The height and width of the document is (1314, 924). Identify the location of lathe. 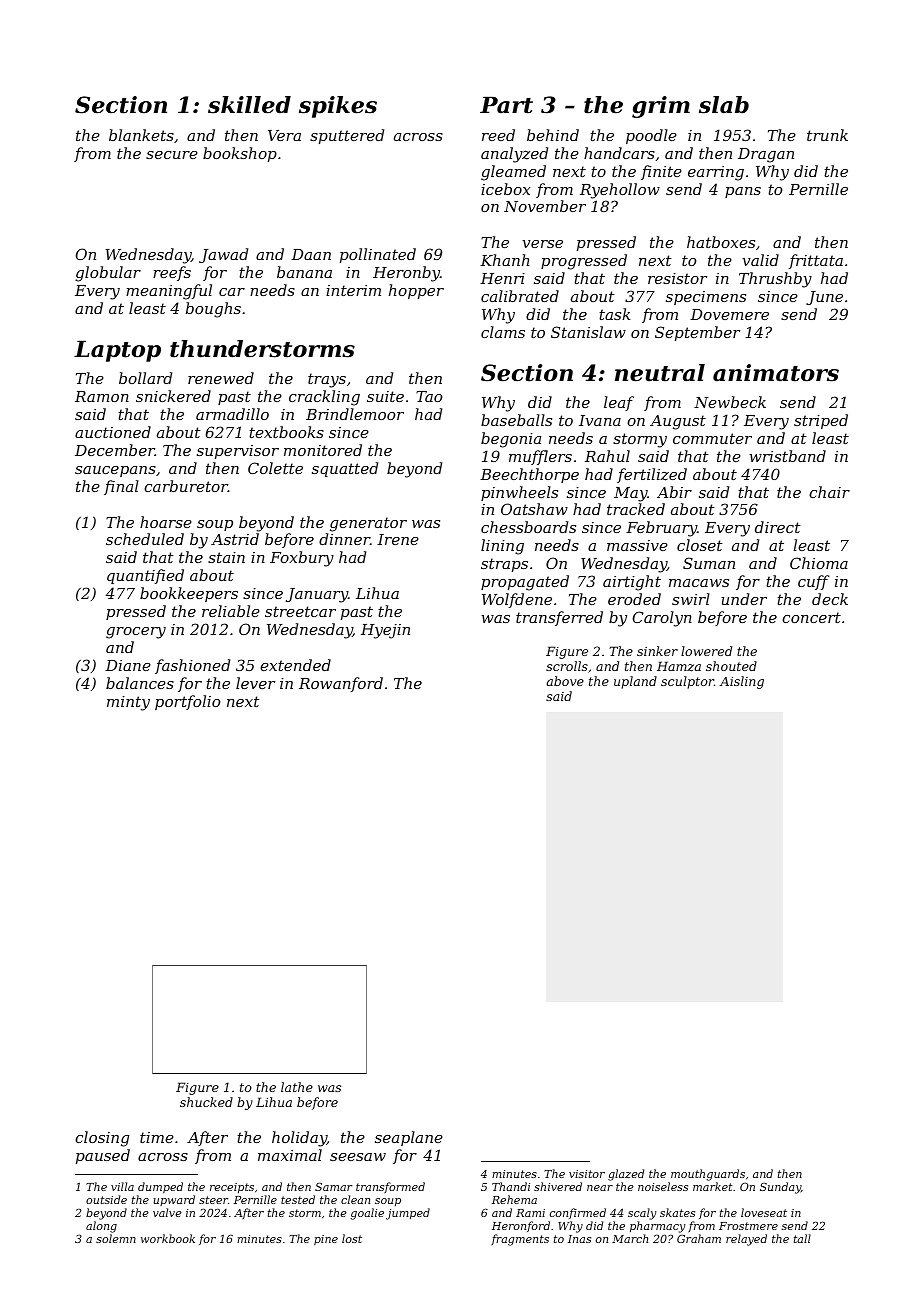
(297, 1087).
